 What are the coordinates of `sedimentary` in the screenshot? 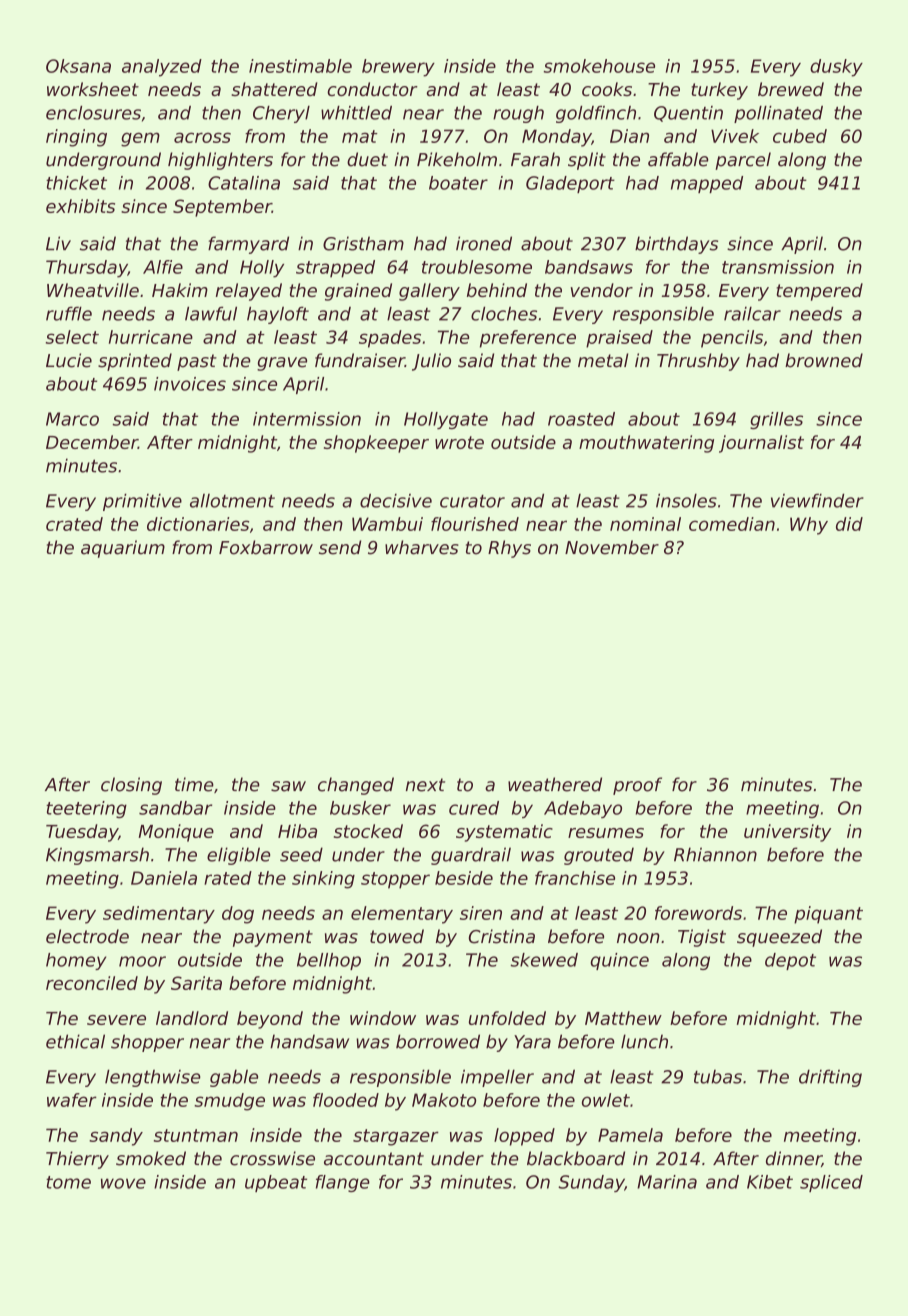 It's located at (159, 915).
